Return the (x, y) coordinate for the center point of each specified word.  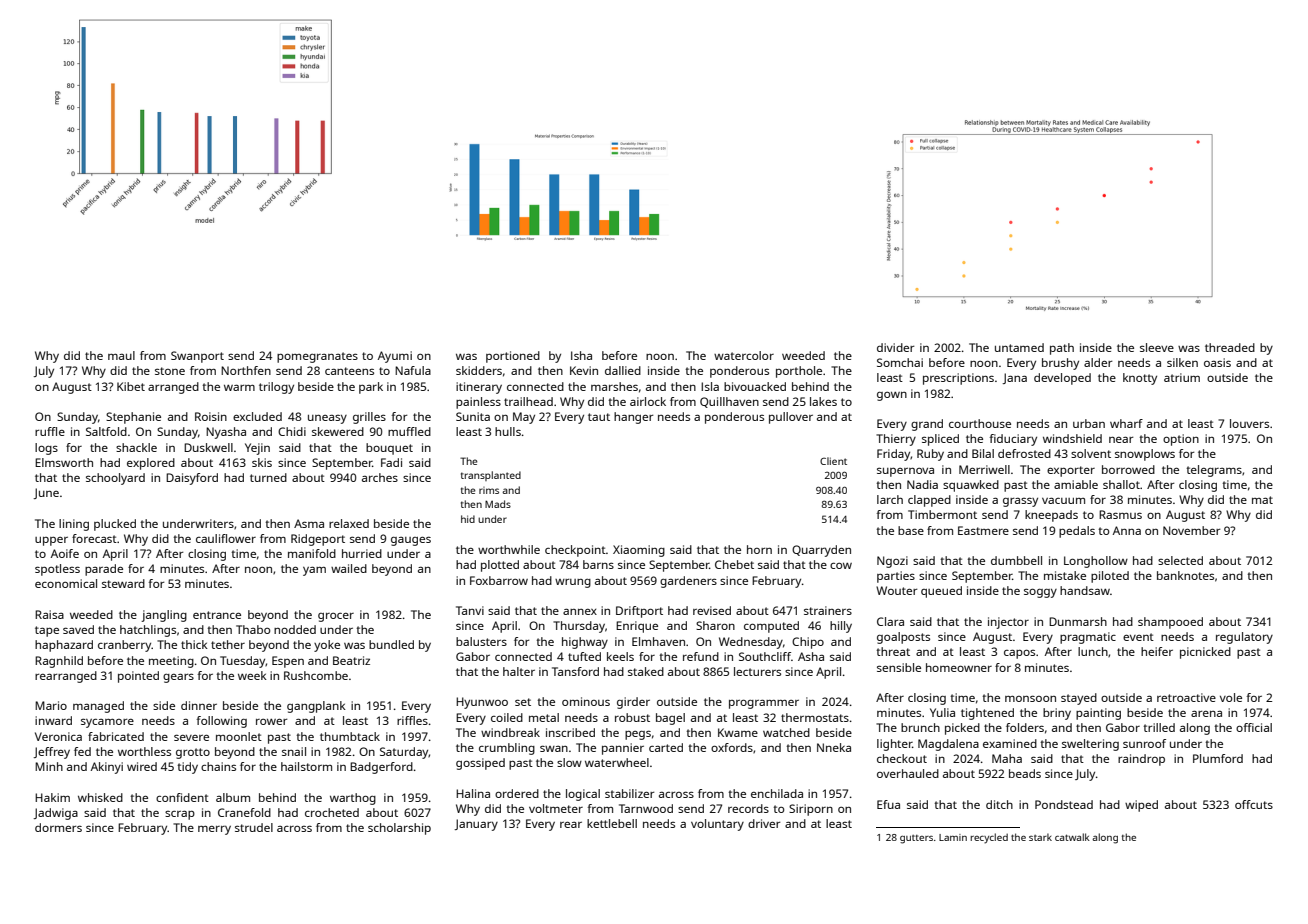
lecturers (757, 671)
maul (121, 355)
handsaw (1085, 590)
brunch (920, 727)
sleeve (1157, 347)
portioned (513, 357)
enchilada (777, 793)
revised (712, 610)
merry (214, 830)
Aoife (65, 553)
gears (178, 678)
